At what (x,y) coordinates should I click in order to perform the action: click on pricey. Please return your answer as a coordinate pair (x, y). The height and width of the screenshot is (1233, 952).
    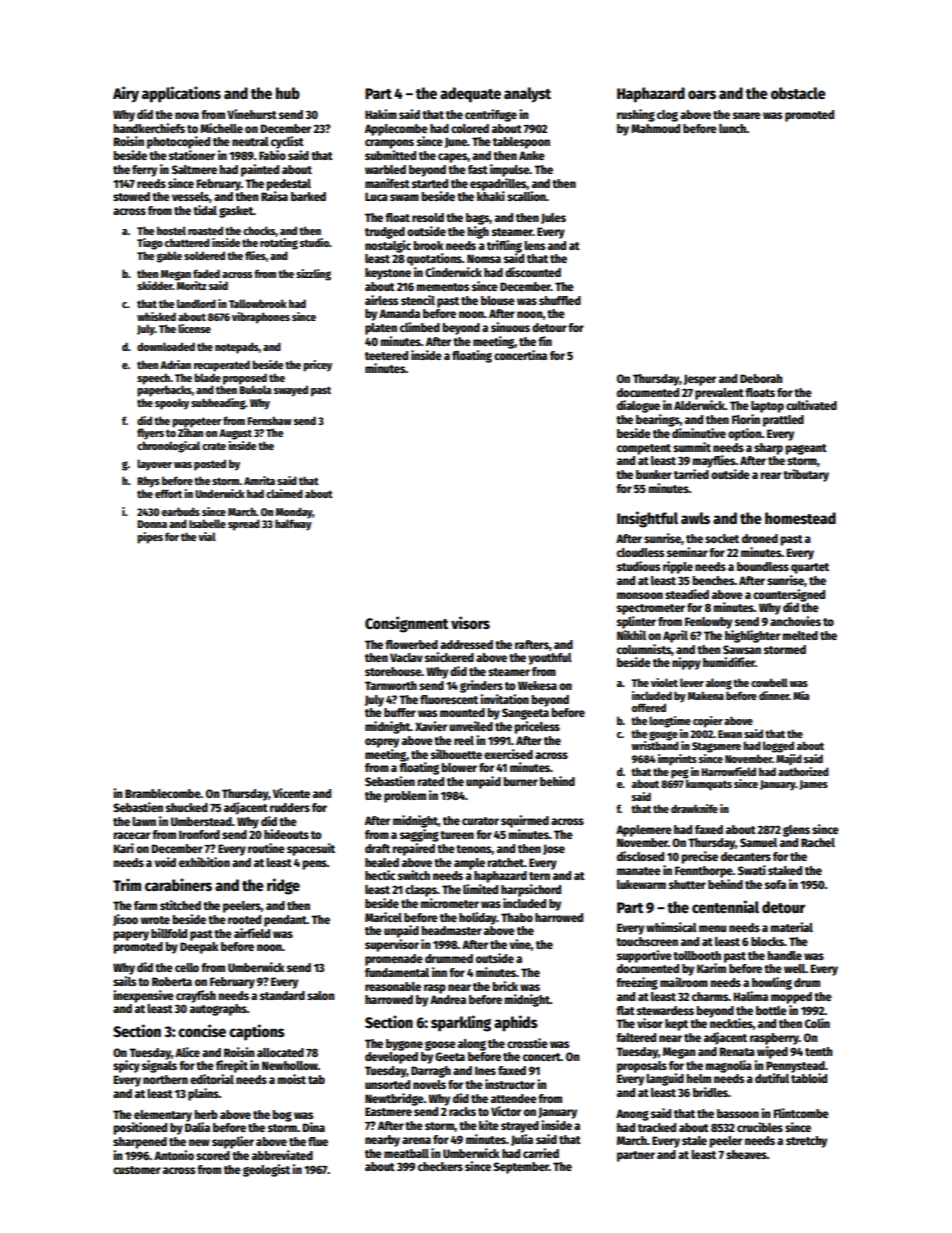
    Looking at the image, I should click on (317, 366).
